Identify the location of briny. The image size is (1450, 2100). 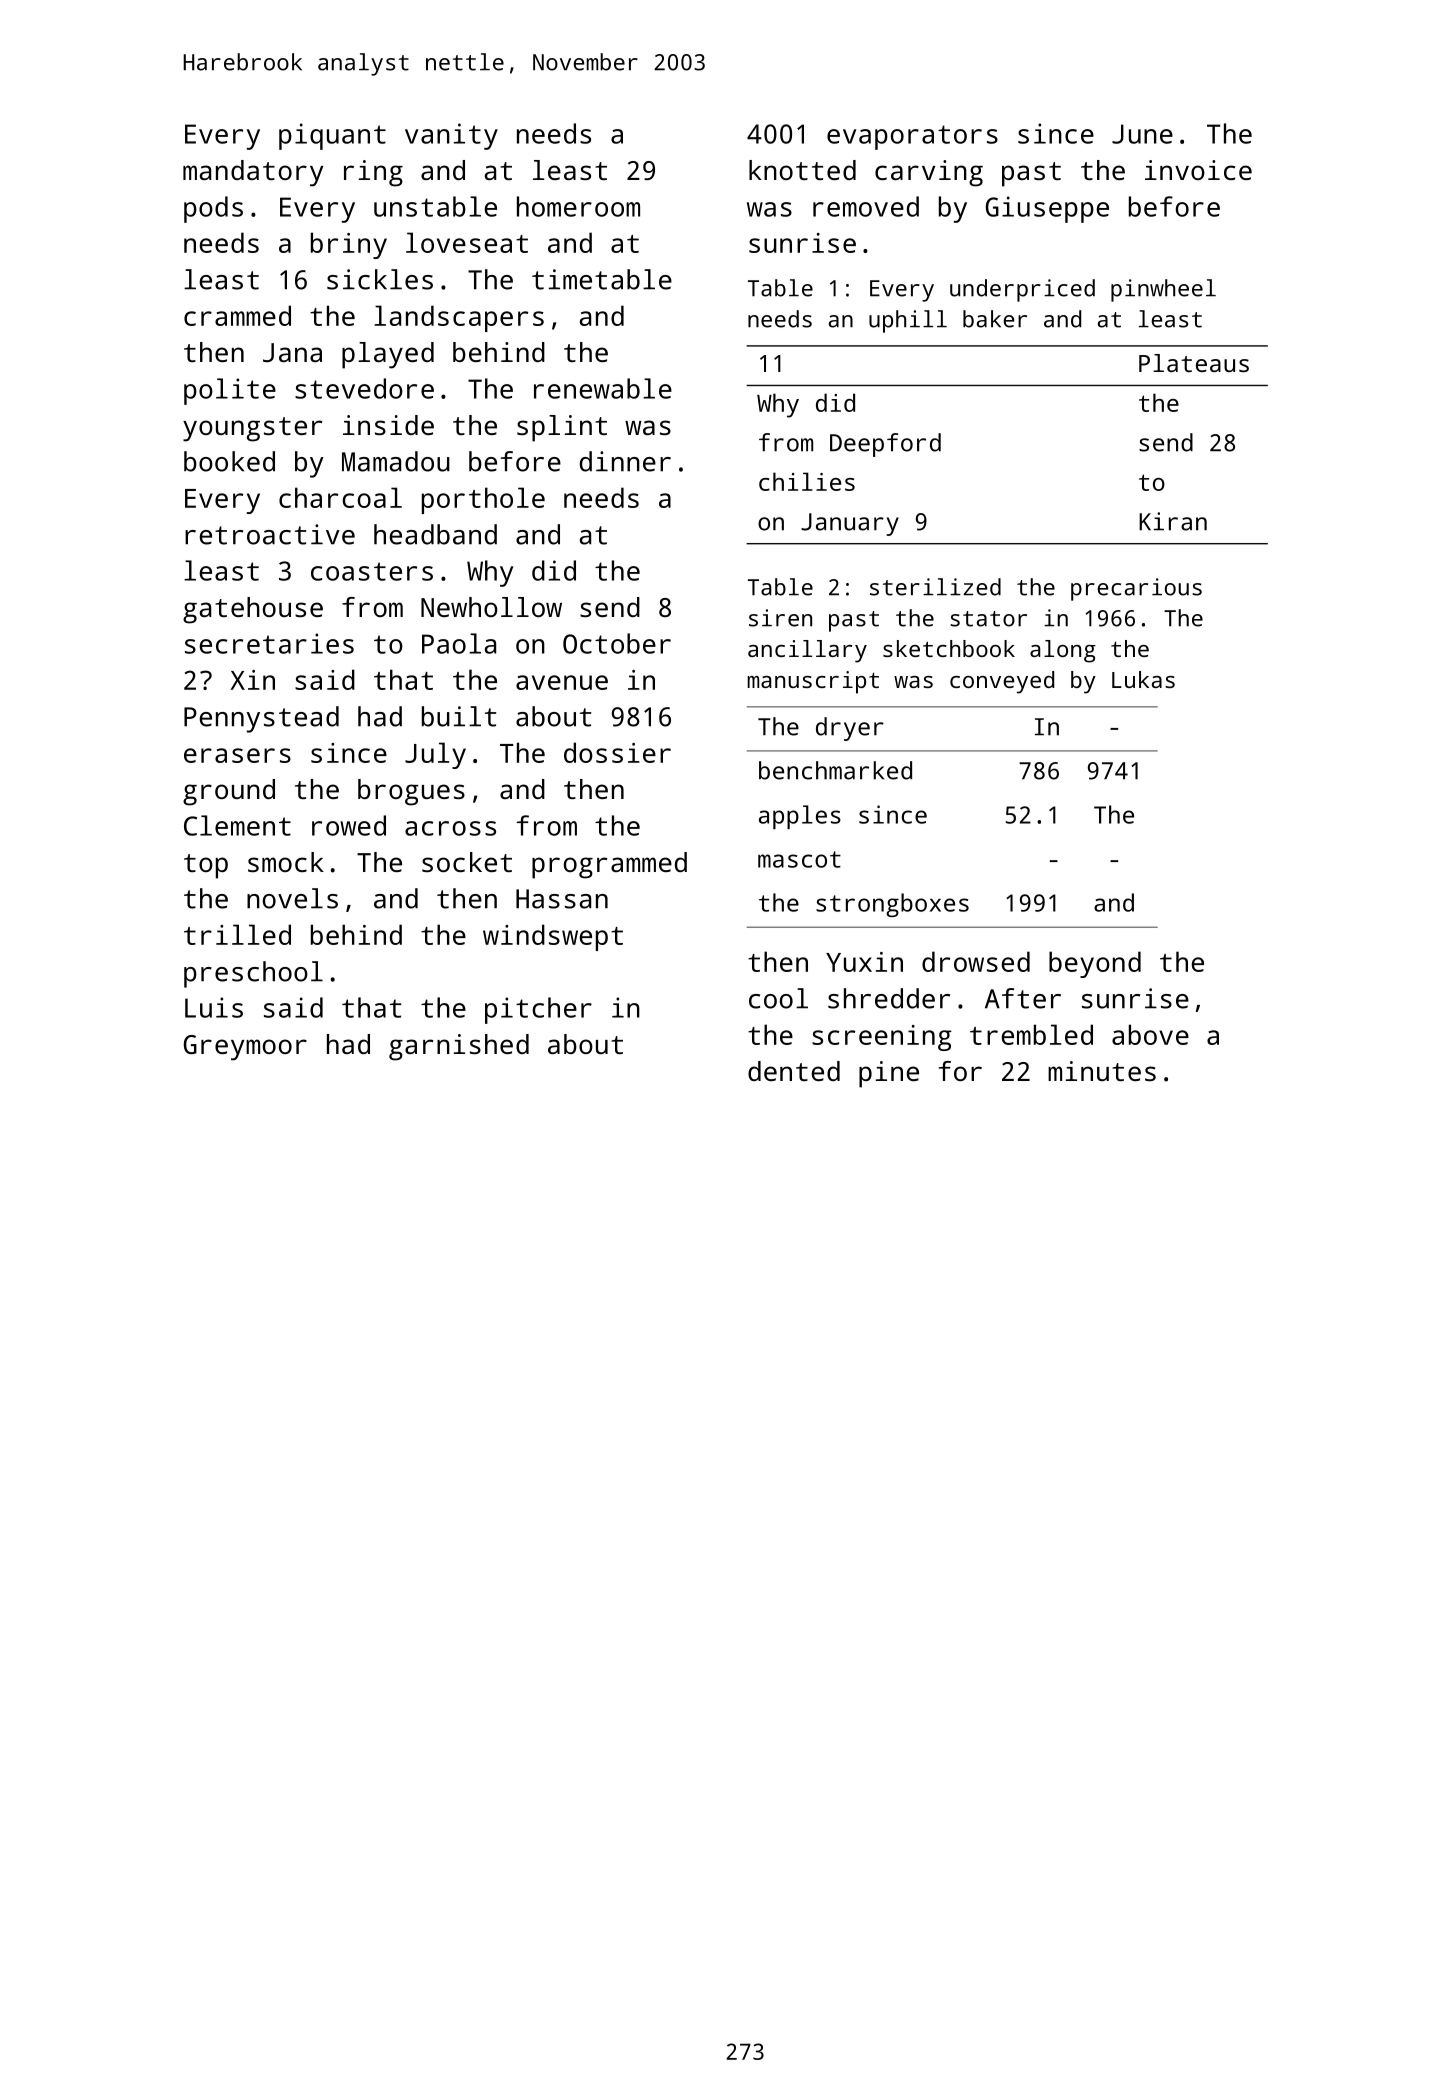
(349, 245).
